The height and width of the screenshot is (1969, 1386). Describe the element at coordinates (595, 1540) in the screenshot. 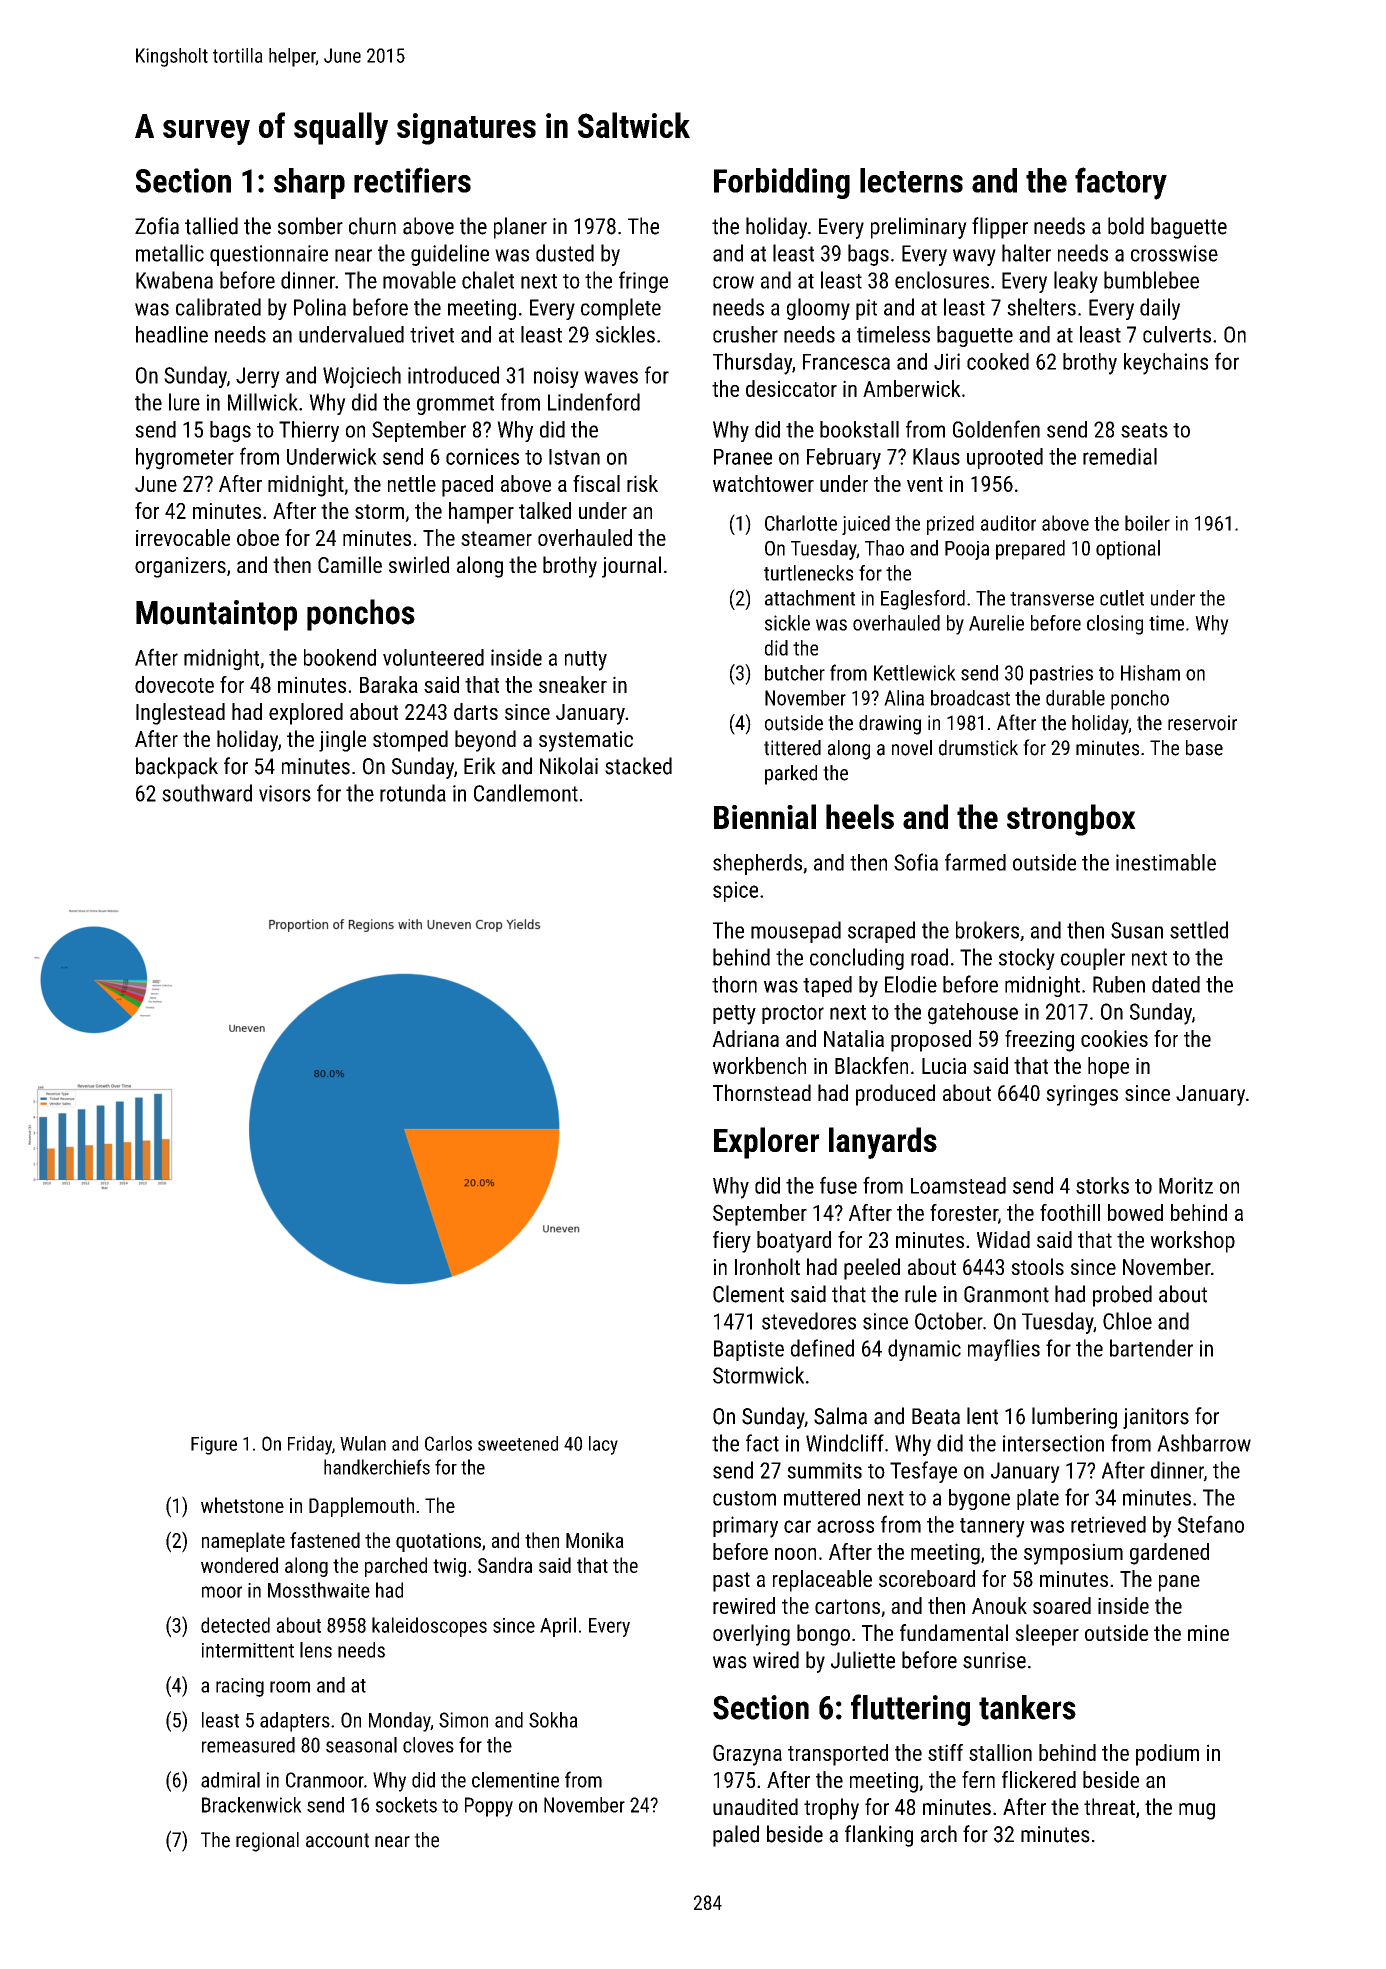

I see `Monika` at that location.
